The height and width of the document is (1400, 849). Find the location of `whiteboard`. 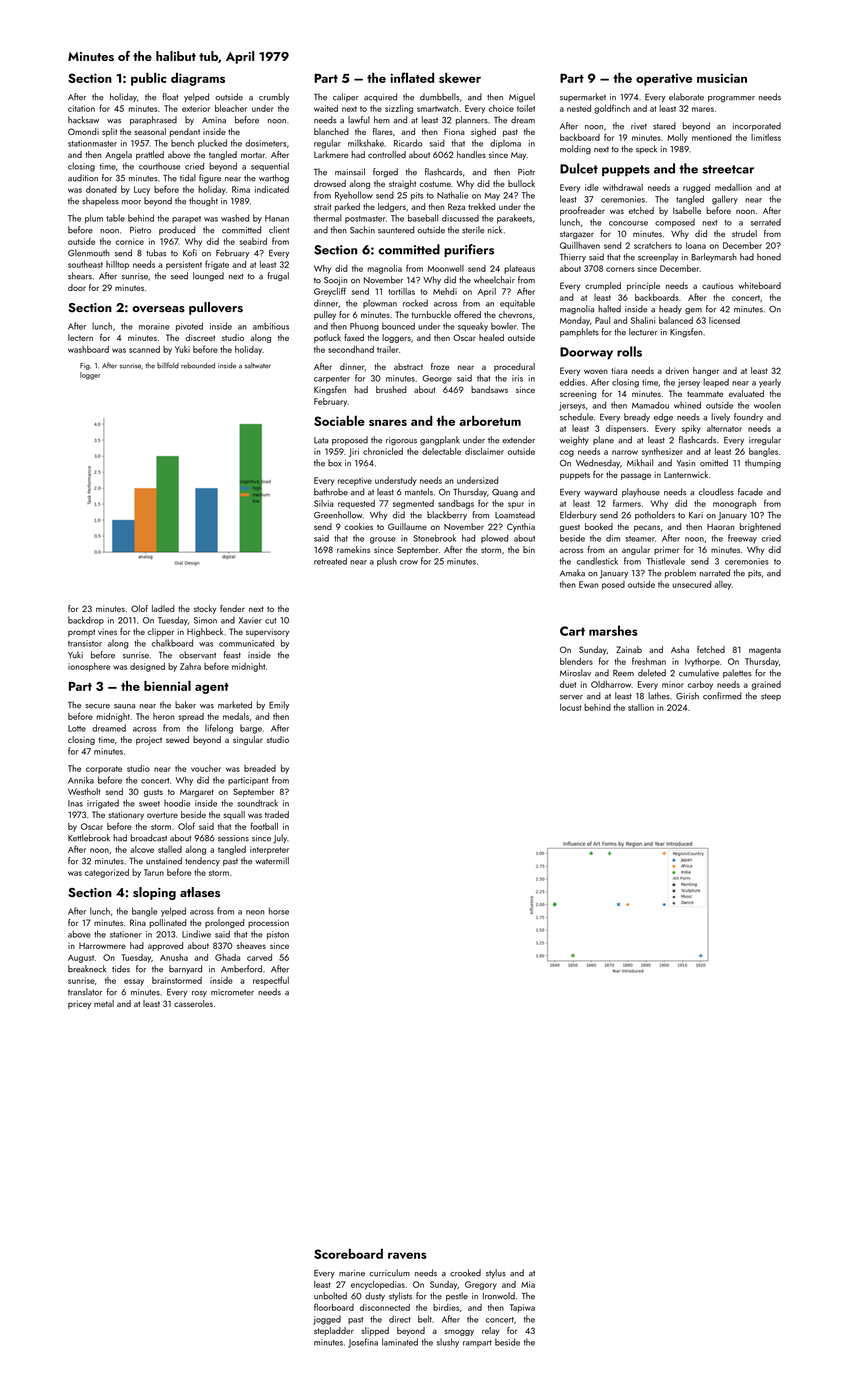

whiteboard is located at coordinates (759, 285).
